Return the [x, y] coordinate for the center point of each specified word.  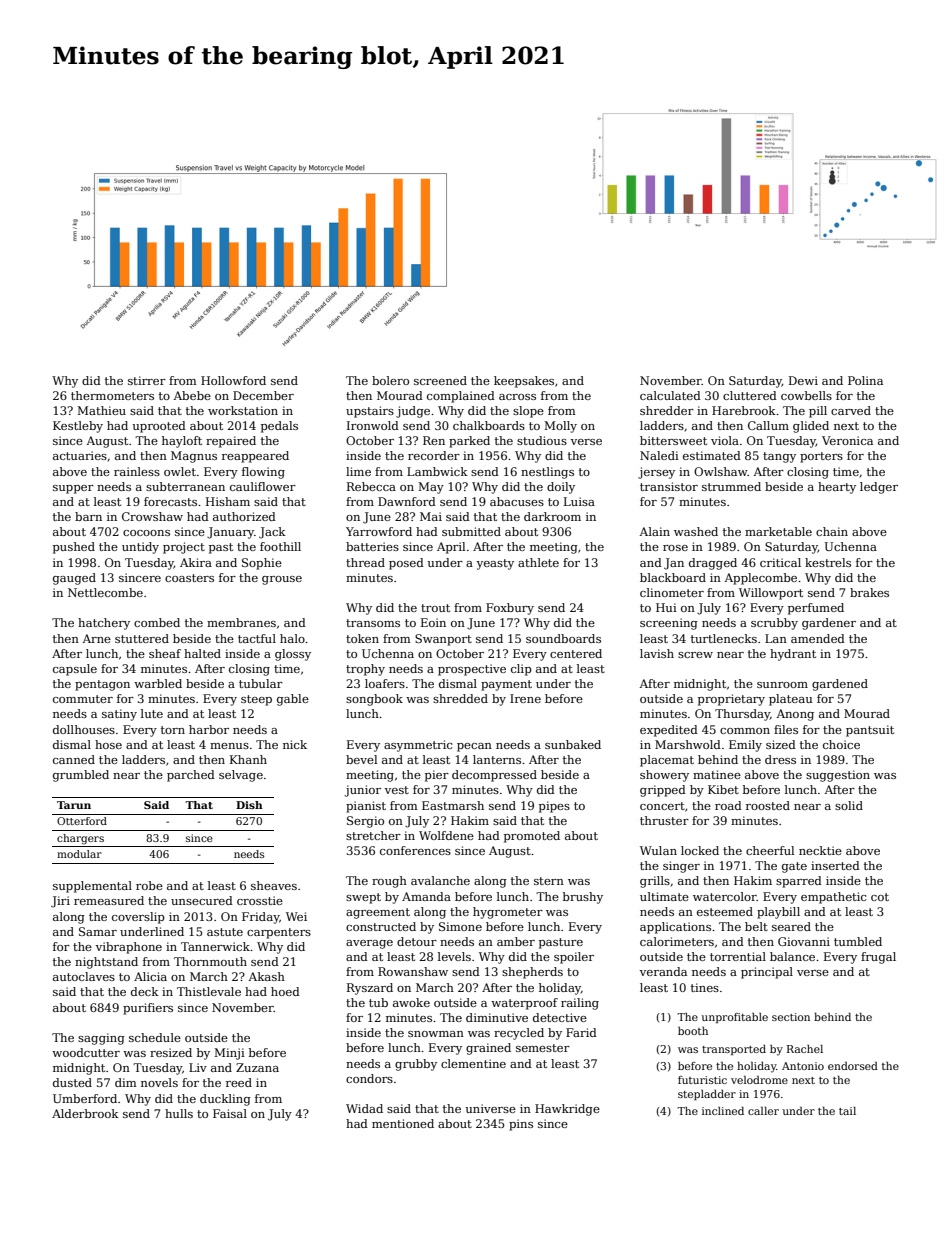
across [517, 397]
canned [74, 759]
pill [818, 412]
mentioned [403, 1123]
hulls [179, 1113]
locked [700, 850]
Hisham [228, 501]
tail [847, 1111]
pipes [554, 807]
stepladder [707, 1095]
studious [542, 440]
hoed [285, 991]
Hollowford [233, 380]
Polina [865, 380]
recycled [519, 1034]
